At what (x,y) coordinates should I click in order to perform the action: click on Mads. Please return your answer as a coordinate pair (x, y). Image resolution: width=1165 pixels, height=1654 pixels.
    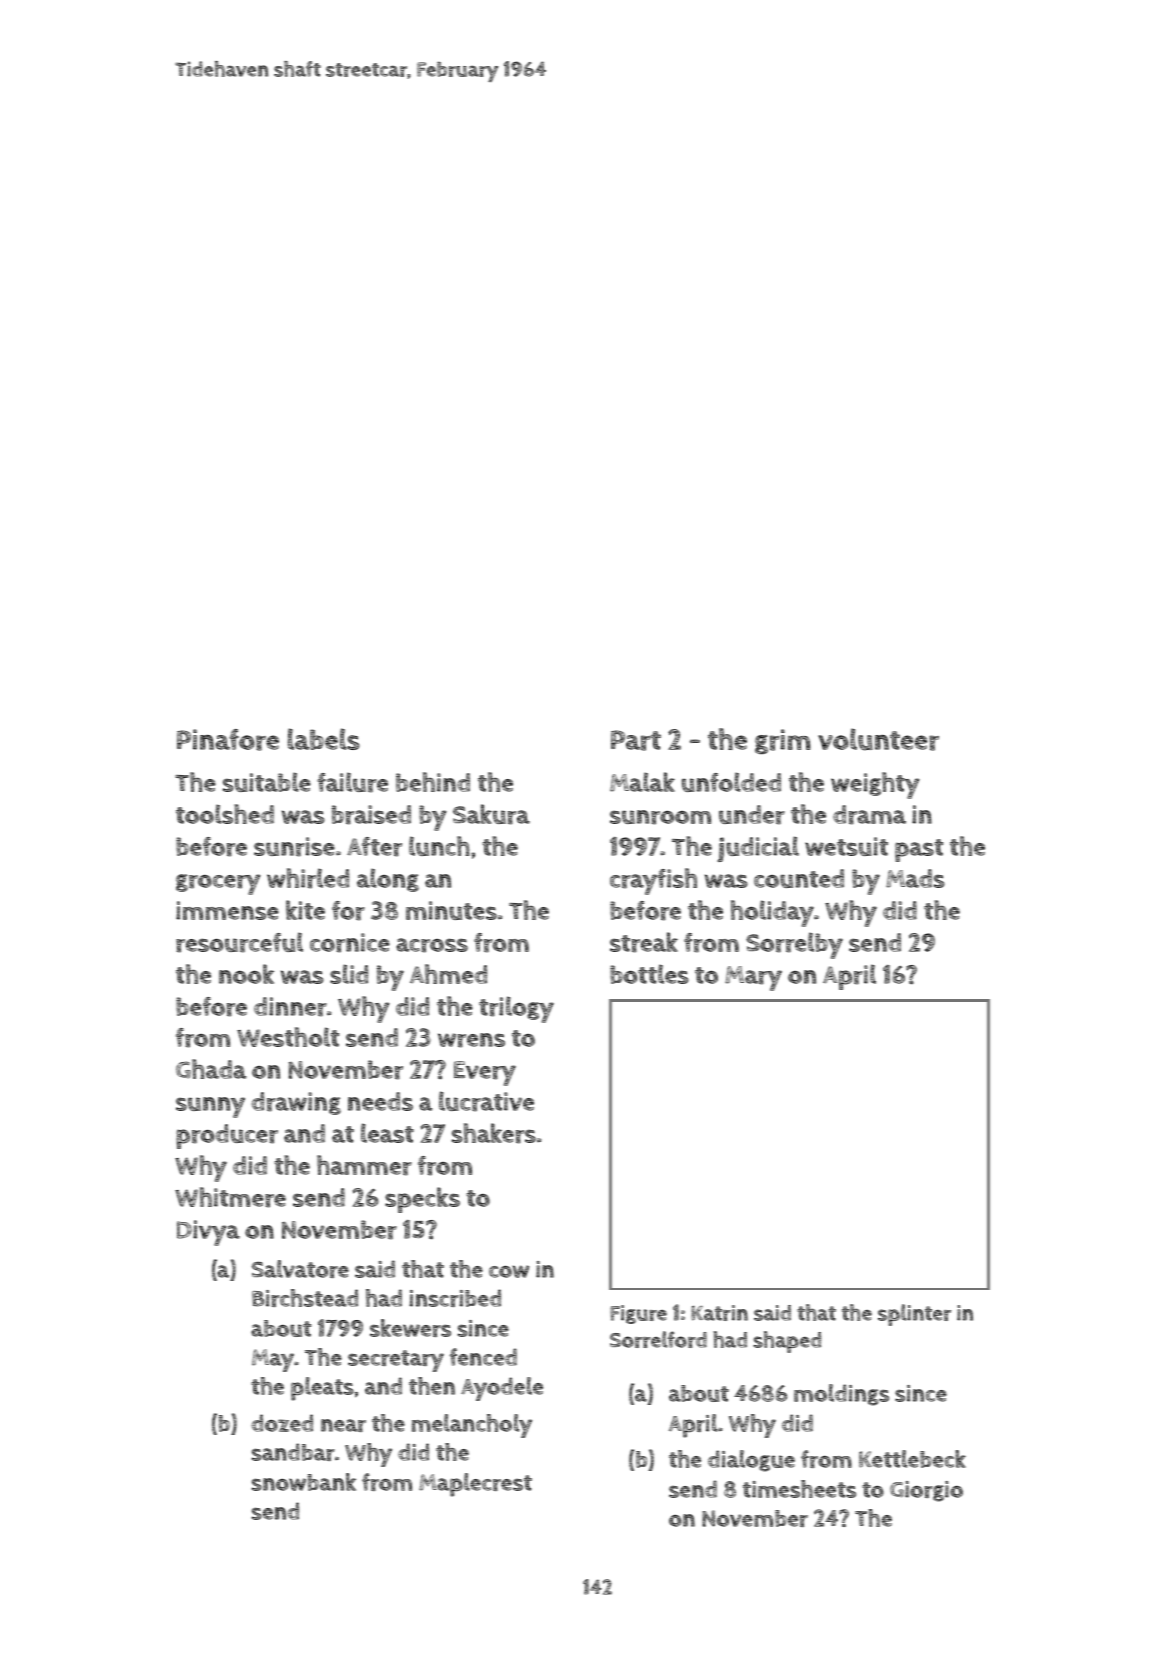
    Looking at the image, I should click on (915, 878).
